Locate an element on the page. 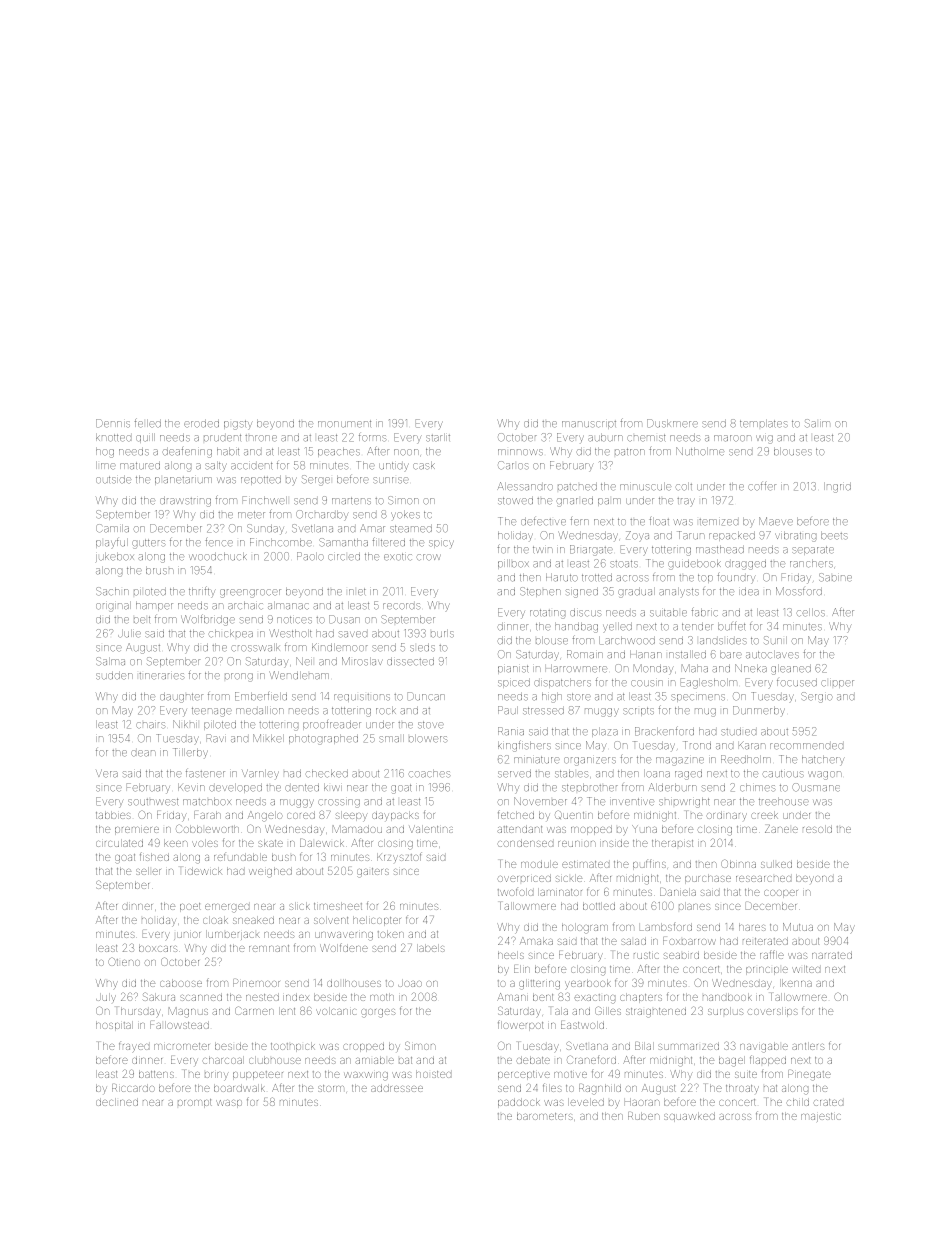 This document has width=952, height=1233. served is located at coordinates (514, 774).
